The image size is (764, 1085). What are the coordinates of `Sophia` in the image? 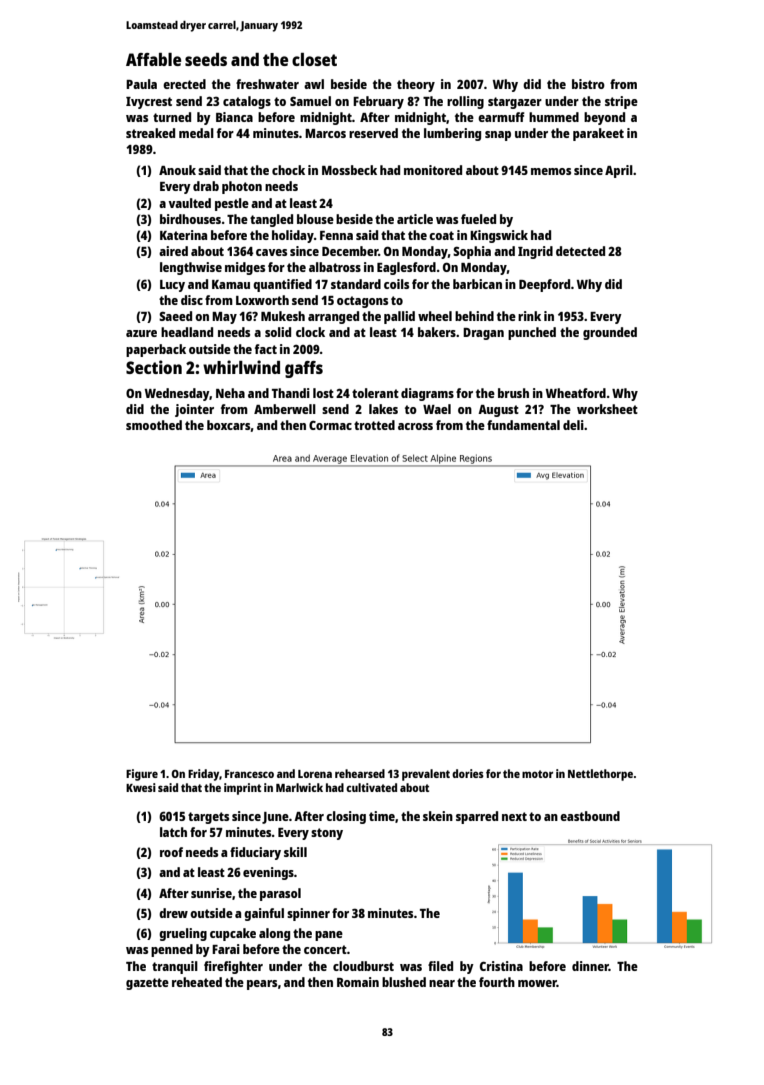 It's located at (472, 252).
